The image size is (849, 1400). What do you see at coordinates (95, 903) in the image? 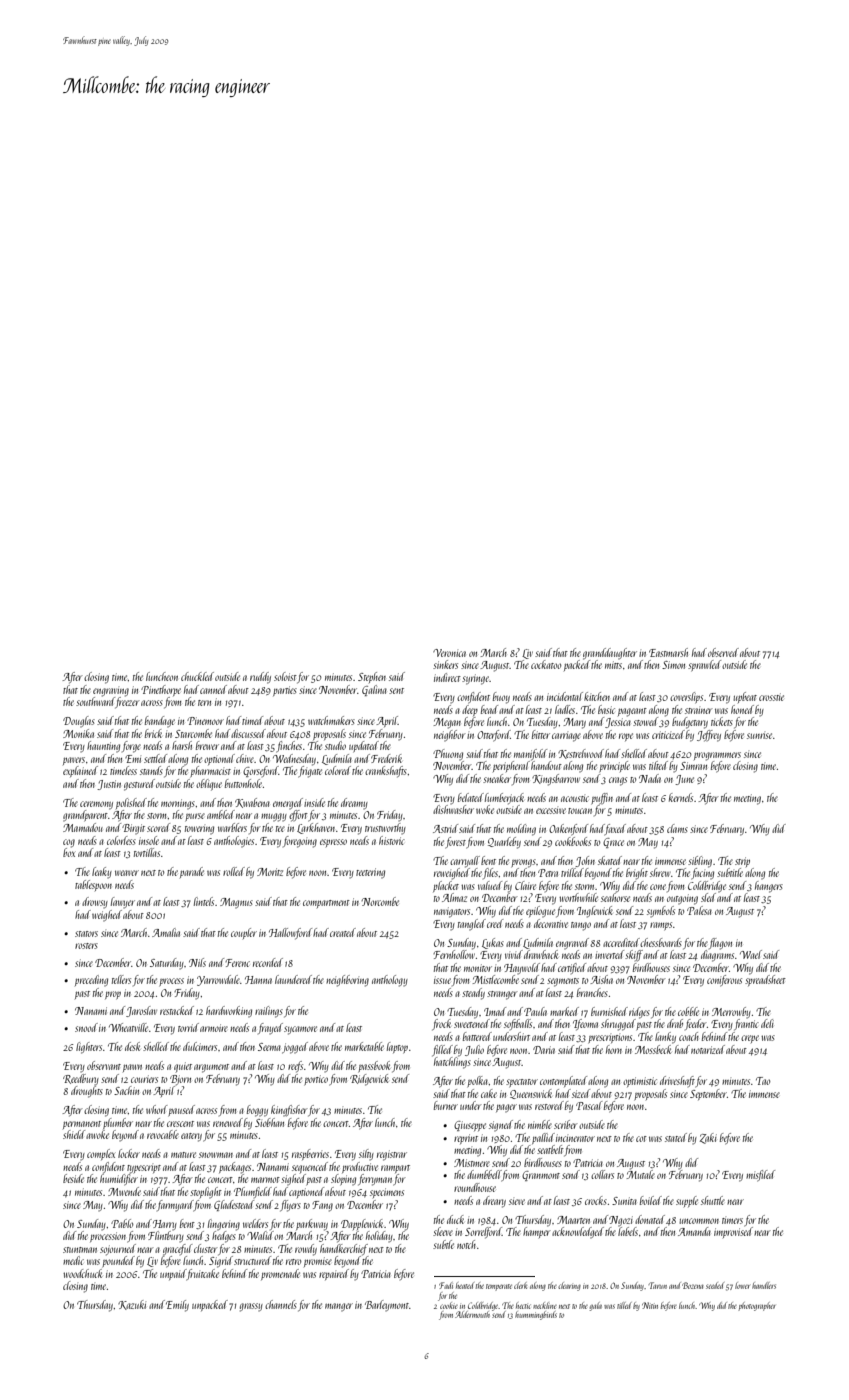
I see `drowsy` at bounding box center [95, 903].
